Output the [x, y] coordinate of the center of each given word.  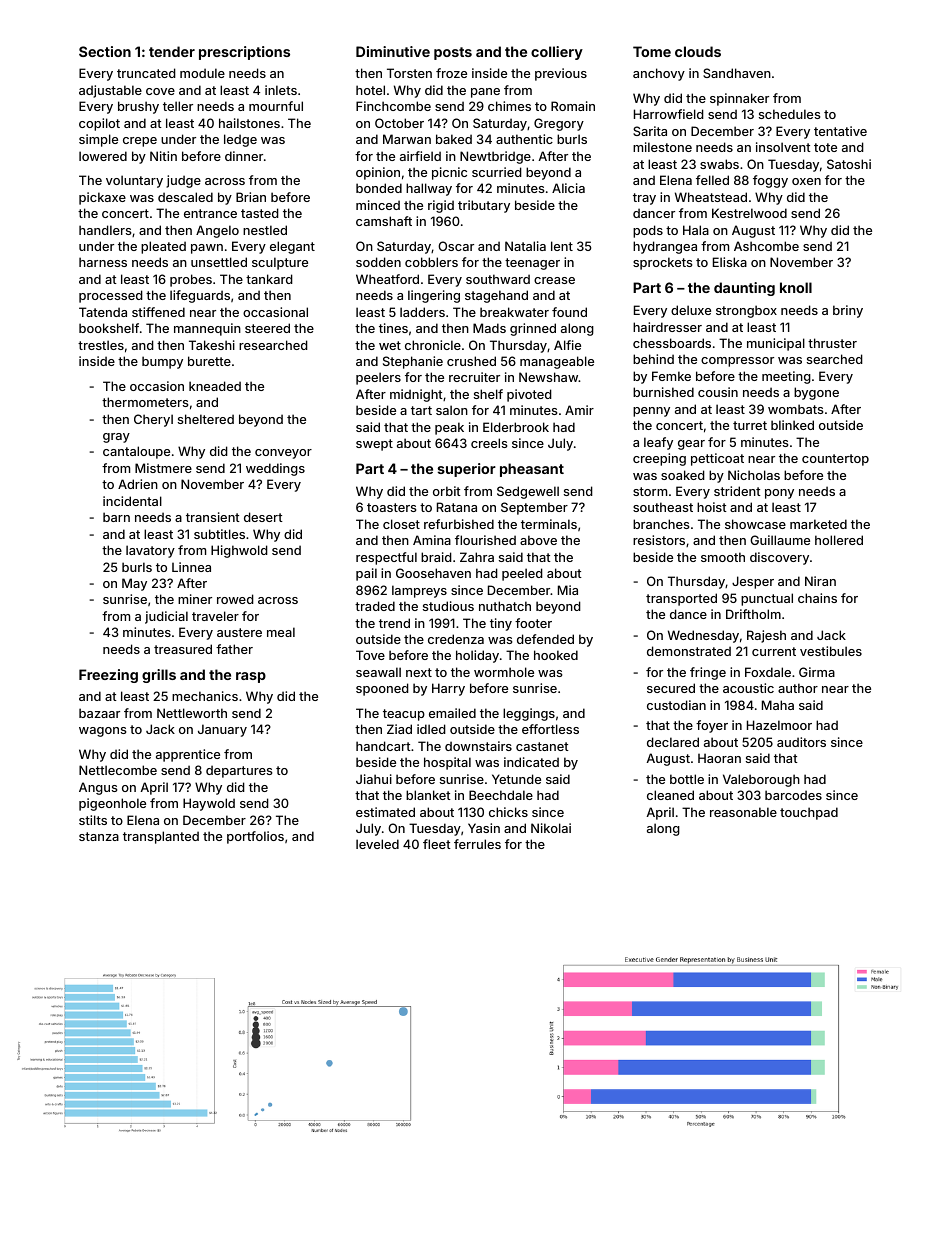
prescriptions [244, 53]
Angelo [217, 231]
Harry [448, 689]
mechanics [205, 696]
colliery [557, 53]
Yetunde [516, 779]
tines [393, 328]
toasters [391, 507]
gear [691, 445]
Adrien [138, 484]
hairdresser [667, 327]
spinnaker [739, 99]
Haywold [209, 804]
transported [681, 599]
